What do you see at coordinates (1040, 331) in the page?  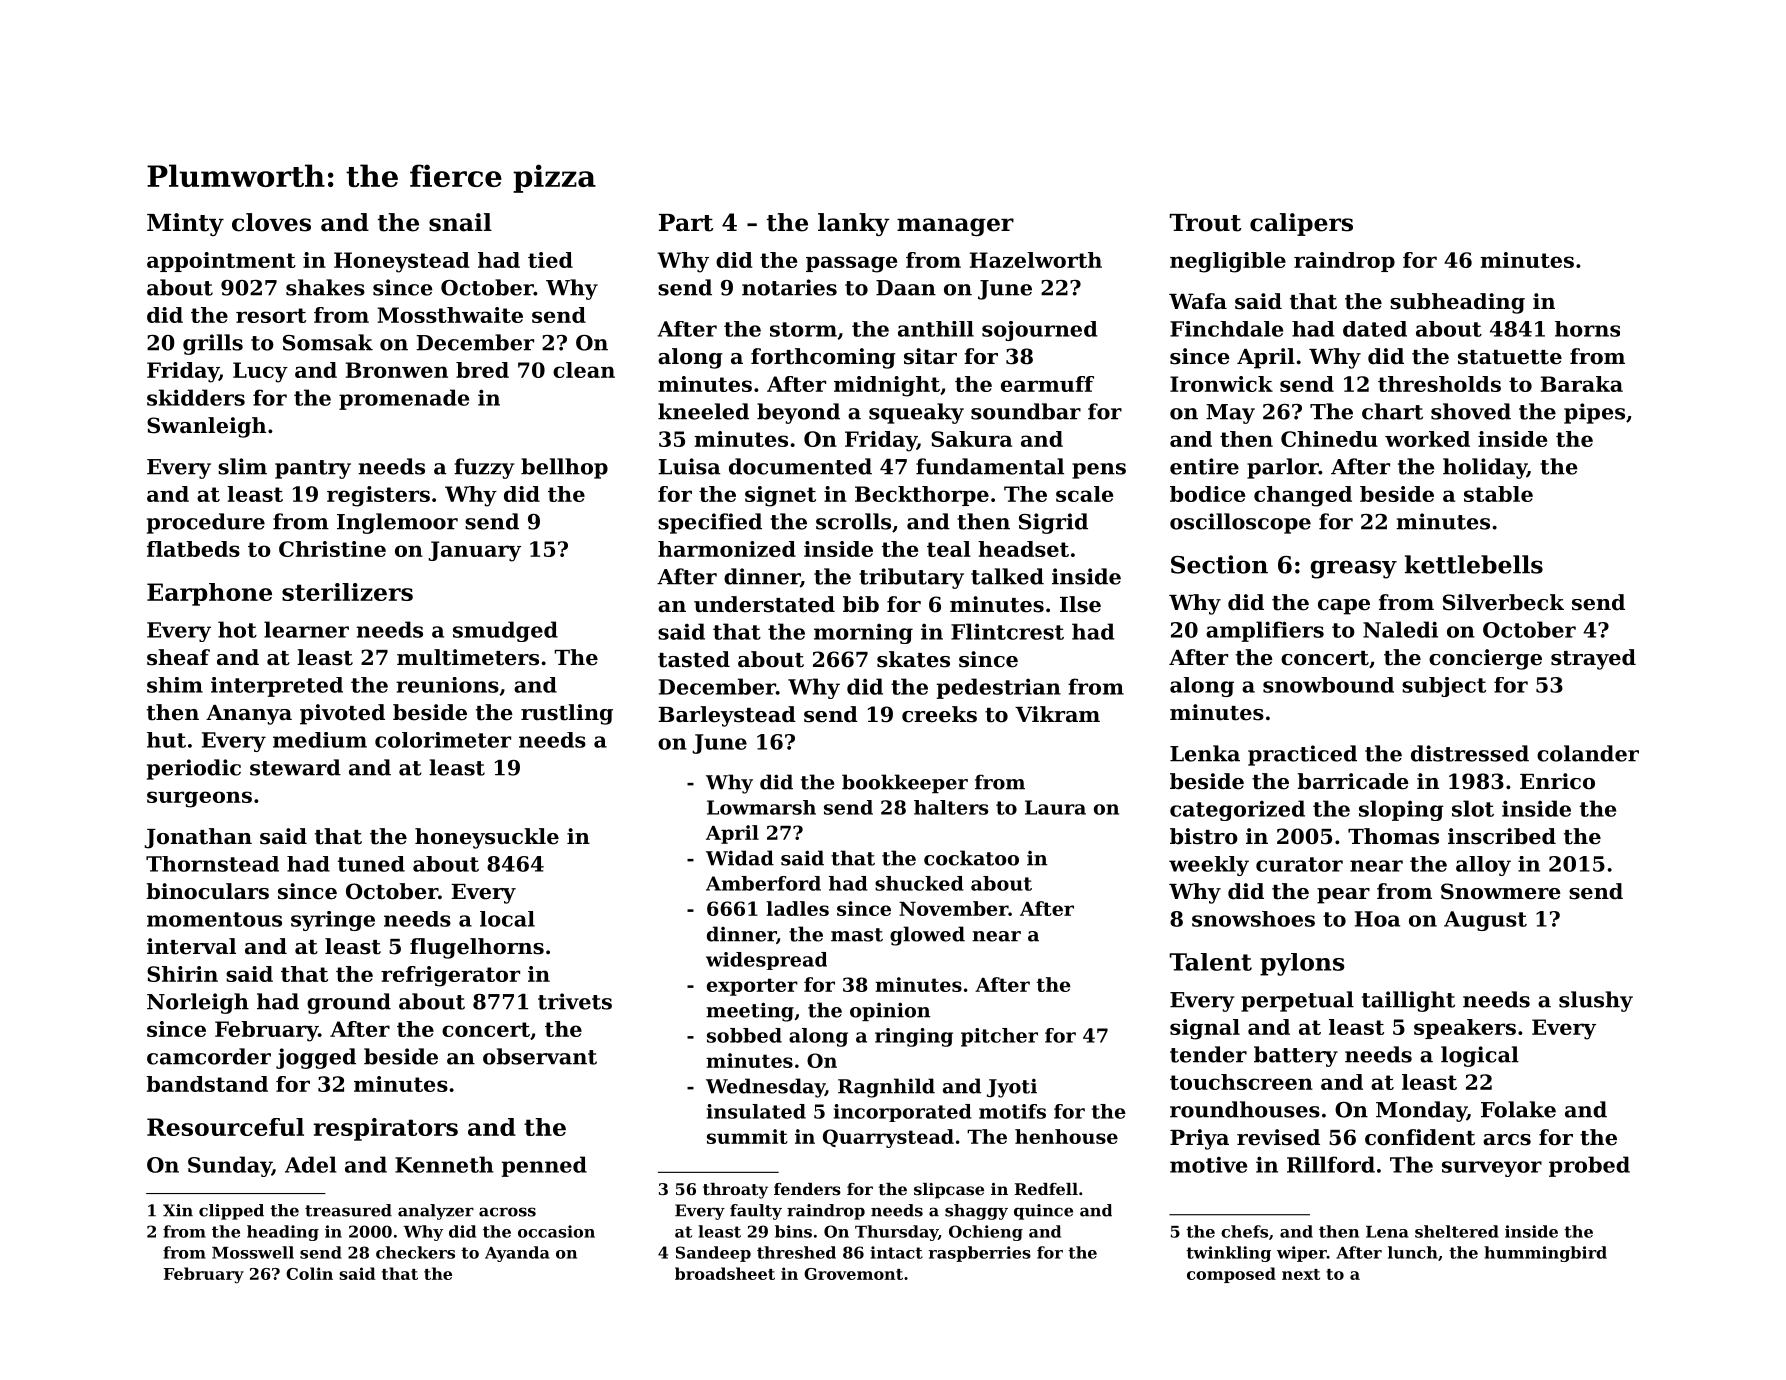 I see `sojourned` at bounding box center [1040, 331].
